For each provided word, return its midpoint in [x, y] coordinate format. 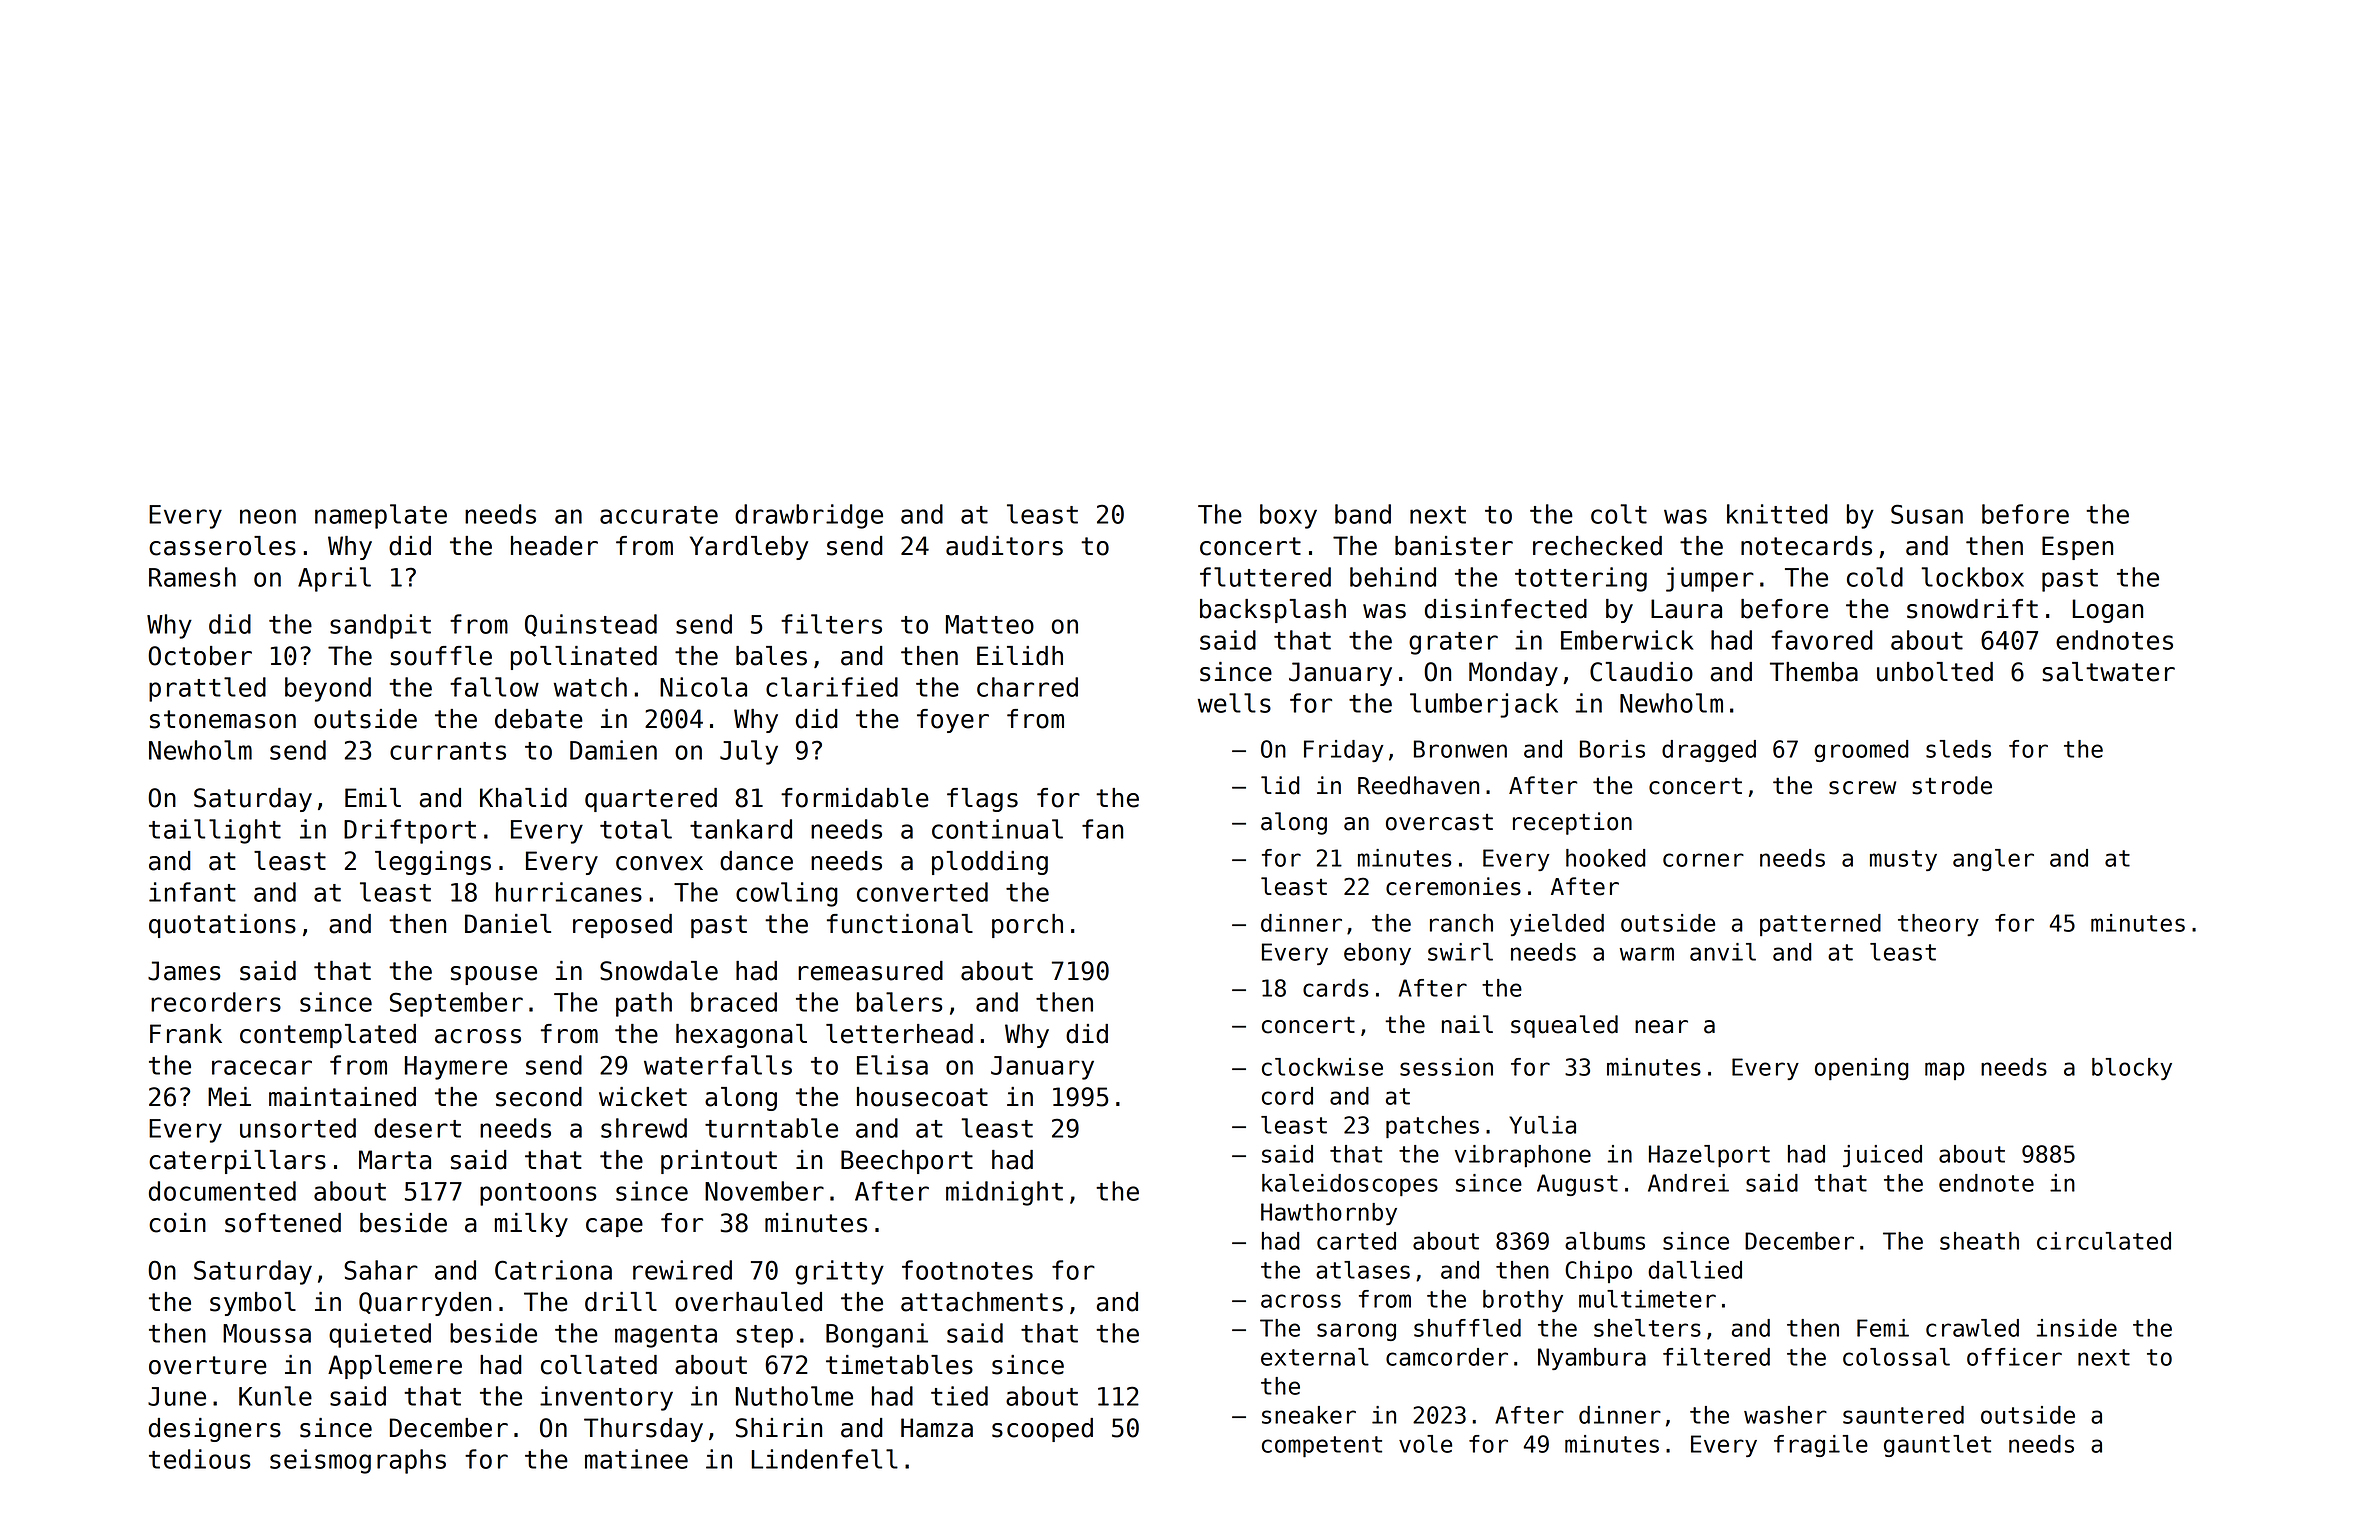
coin [177, 1223]
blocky [2132, 1069]
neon [268, 516]
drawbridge [809, 516]
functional [900, 924]
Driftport [410, 831]
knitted [1777, 514]
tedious [200, 1459]
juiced [1882, 1156]
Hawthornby [1329, 1214]
